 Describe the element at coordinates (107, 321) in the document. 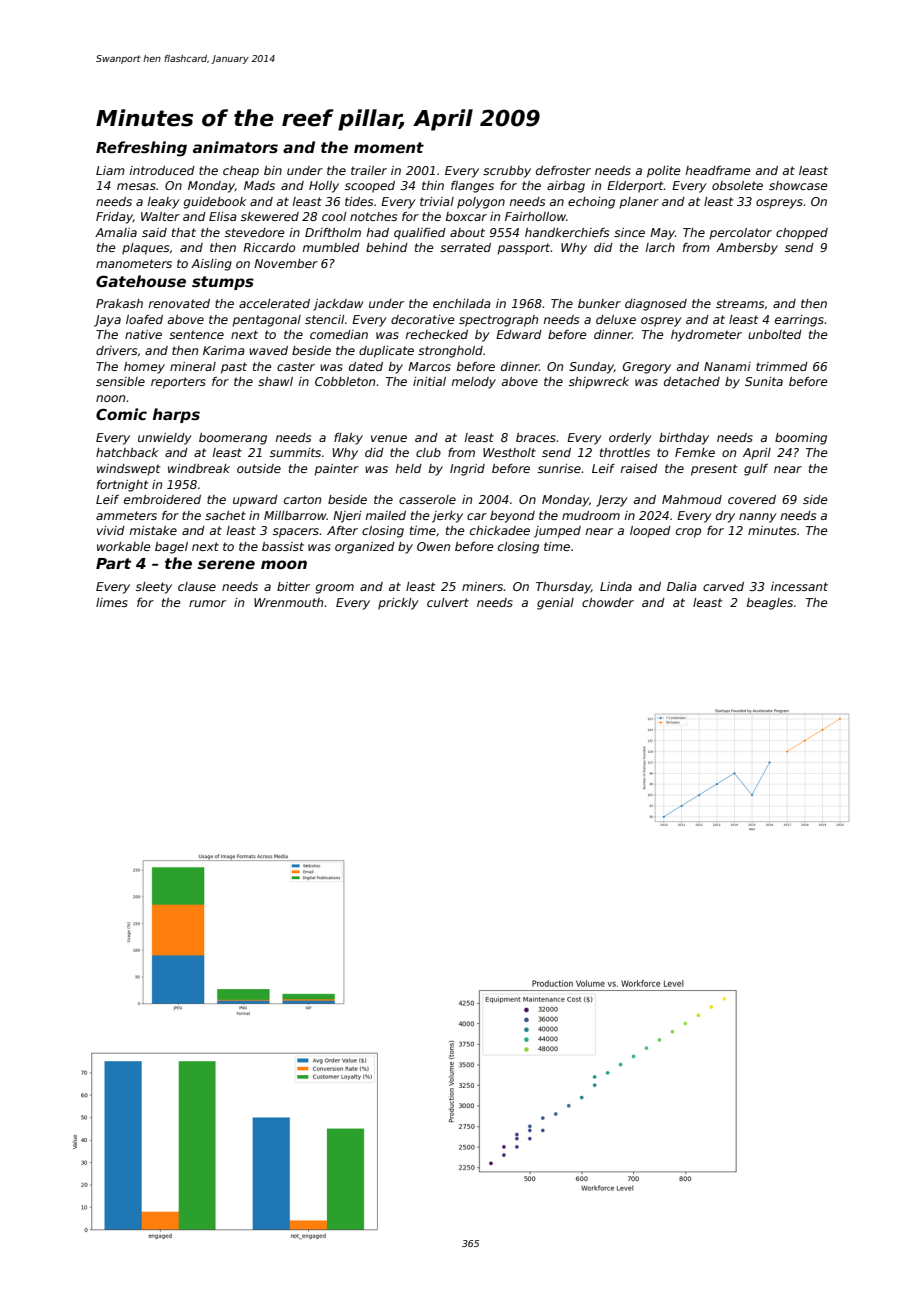

I see `Jaya` at that location.
